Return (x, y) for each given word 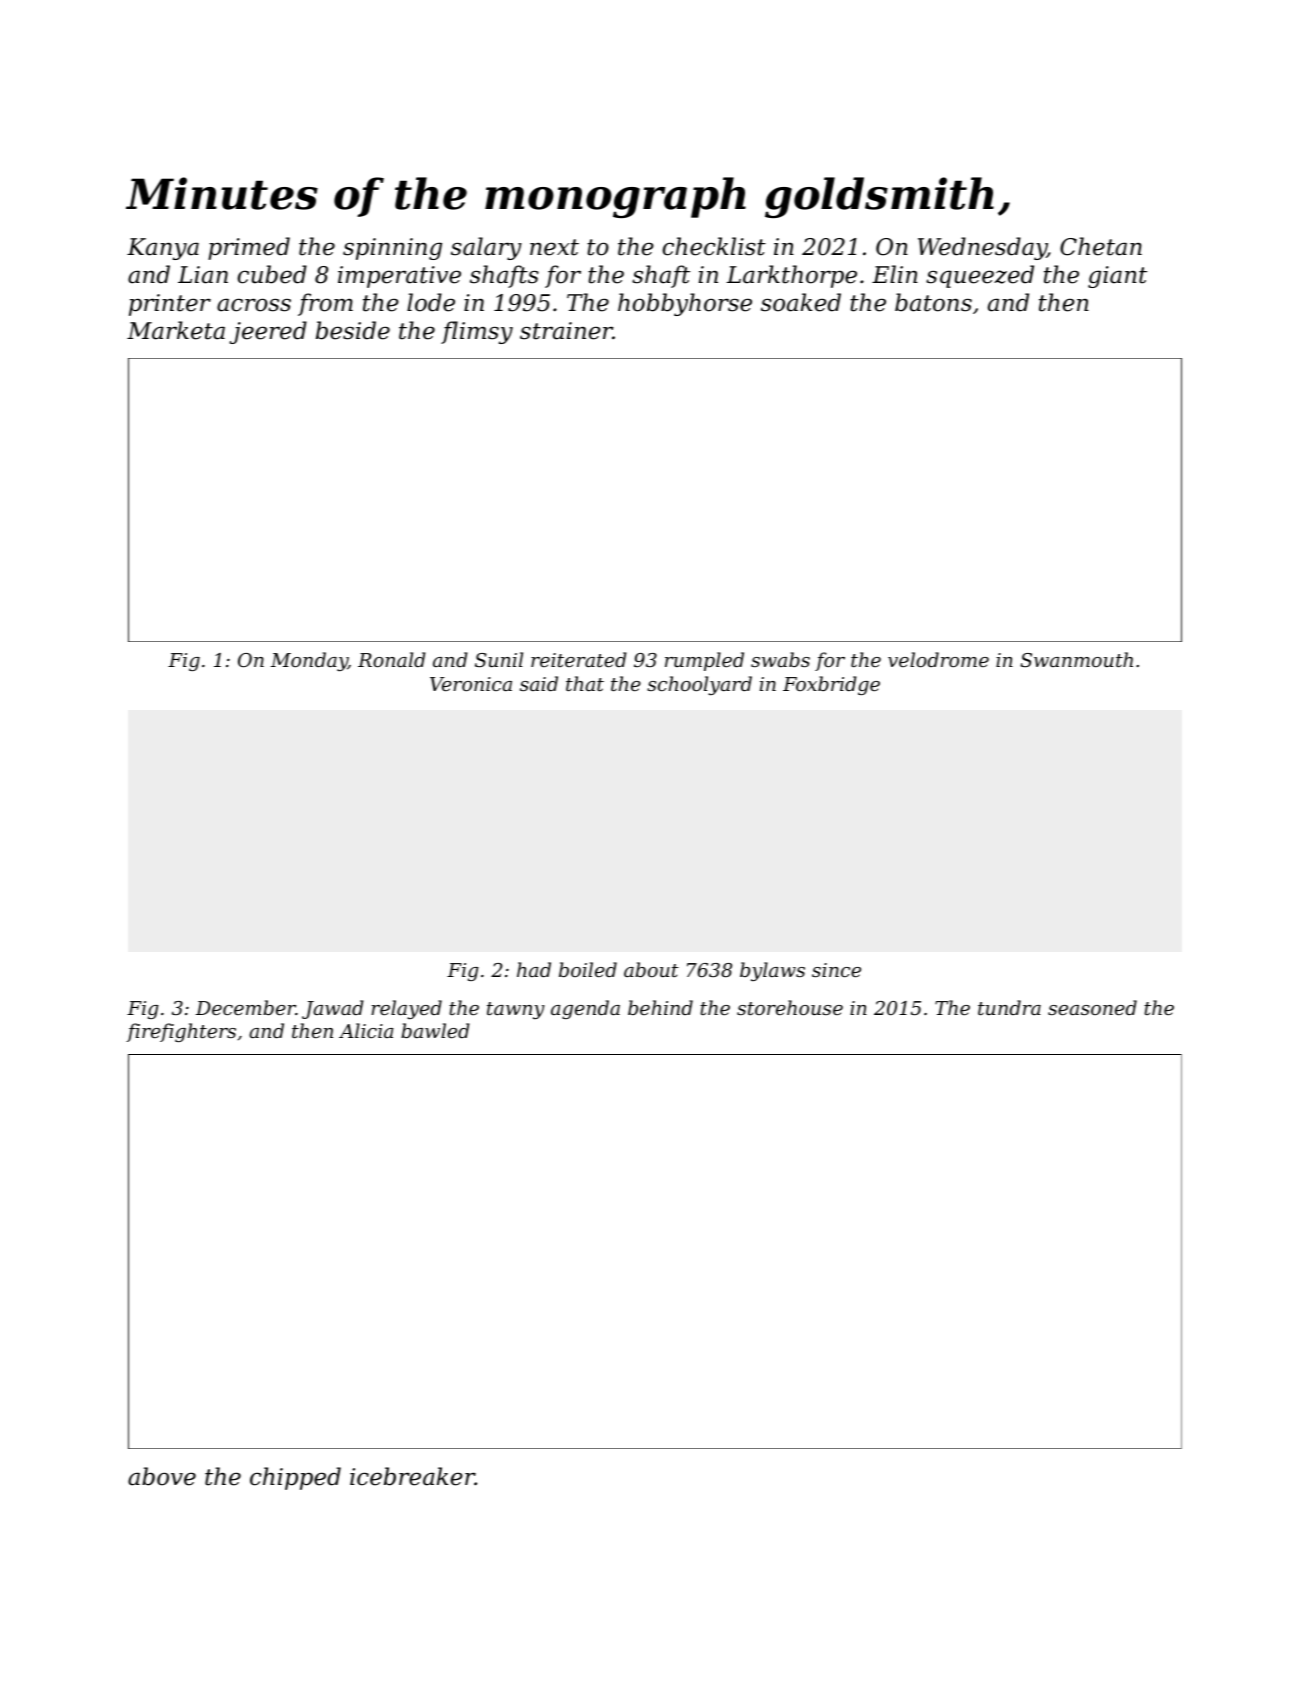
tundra (1009, 1007)
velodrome (938, 659)
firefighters (181, 1032)
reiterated (579, 659)
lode (431, 302)
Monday (309, 661)
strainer (566, 331)
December (246, 1007)
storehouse (790, 1007)
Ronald (392, 659)
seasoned (1092, 1007)
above (162, 1476)
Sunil (499, 659)
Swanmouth (1076, 659)
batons (933, 302)
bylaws (772, 971)
